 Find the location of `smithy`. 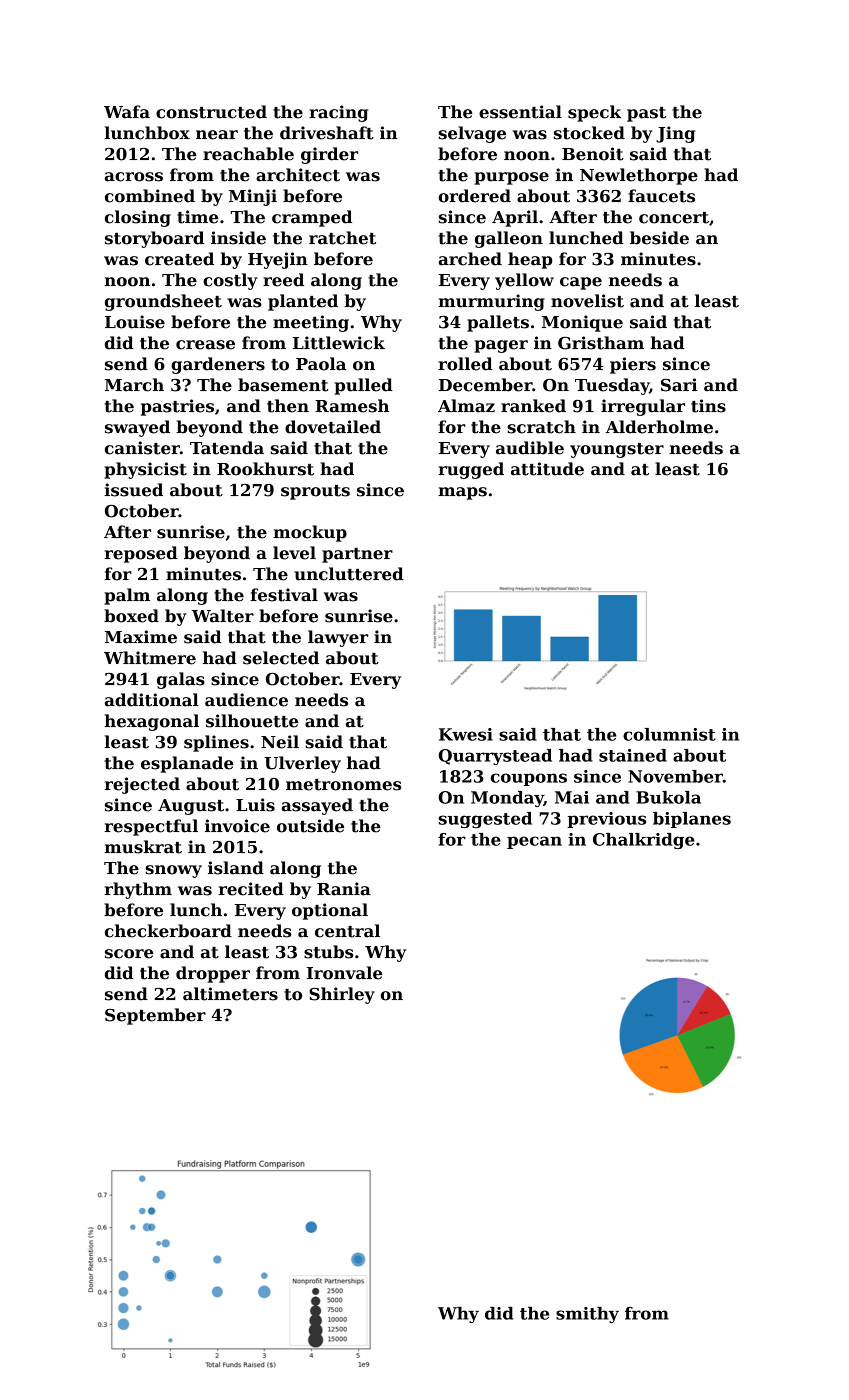

smithy is located at coordinates (587, 1315).
